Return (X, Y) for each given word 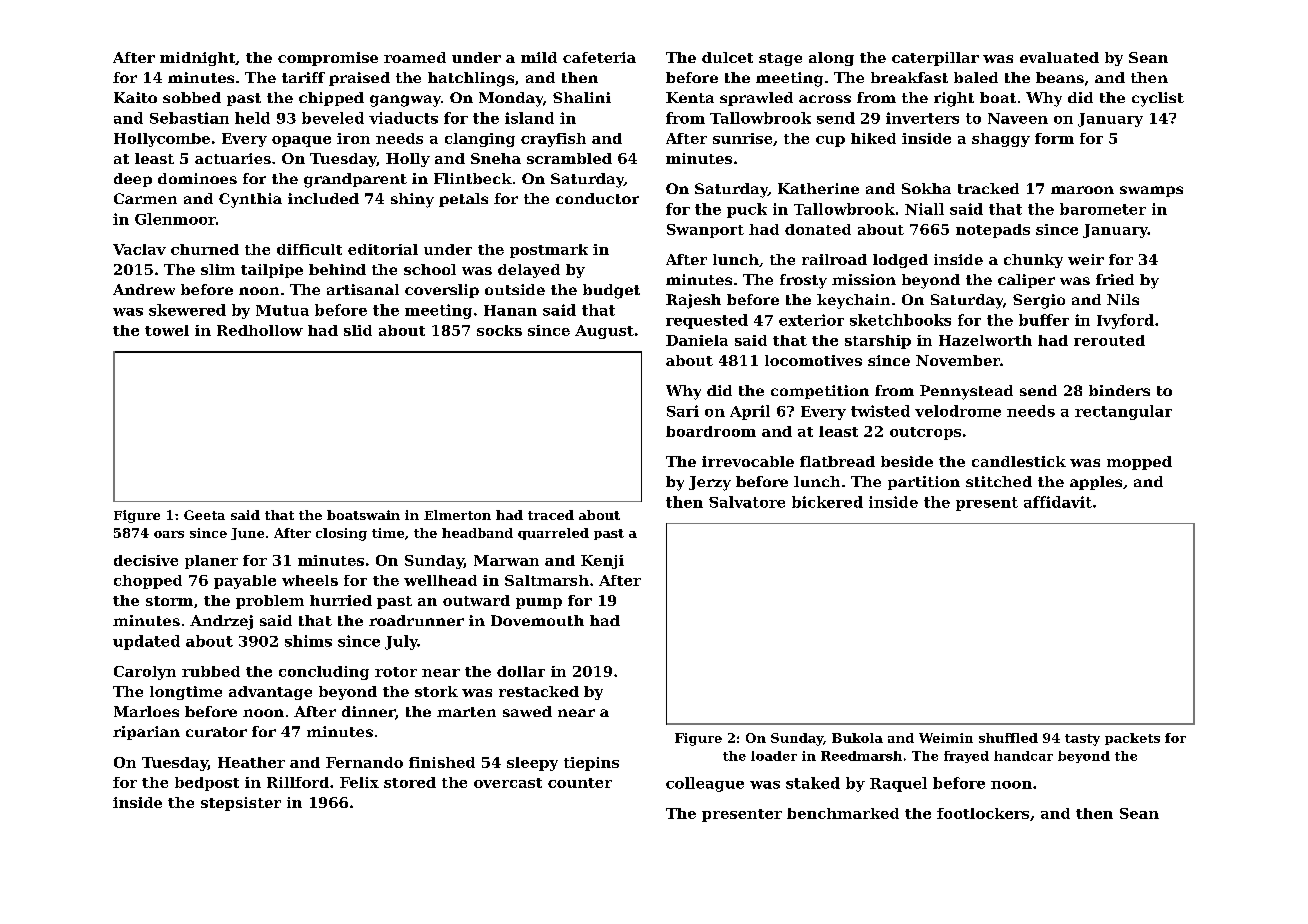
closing (341, 534)
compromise (328, 59)
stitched (999, 481)
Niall (924, 209)
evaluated (1059, 57)
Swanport (705, 231)
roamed (415, 57)
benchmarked (843, 813)
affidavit (1058, 502)
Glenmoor (175, 219)
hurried (341, 600)
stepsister (241, 804)
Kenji (602, 562)
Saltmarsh (547, 580)
